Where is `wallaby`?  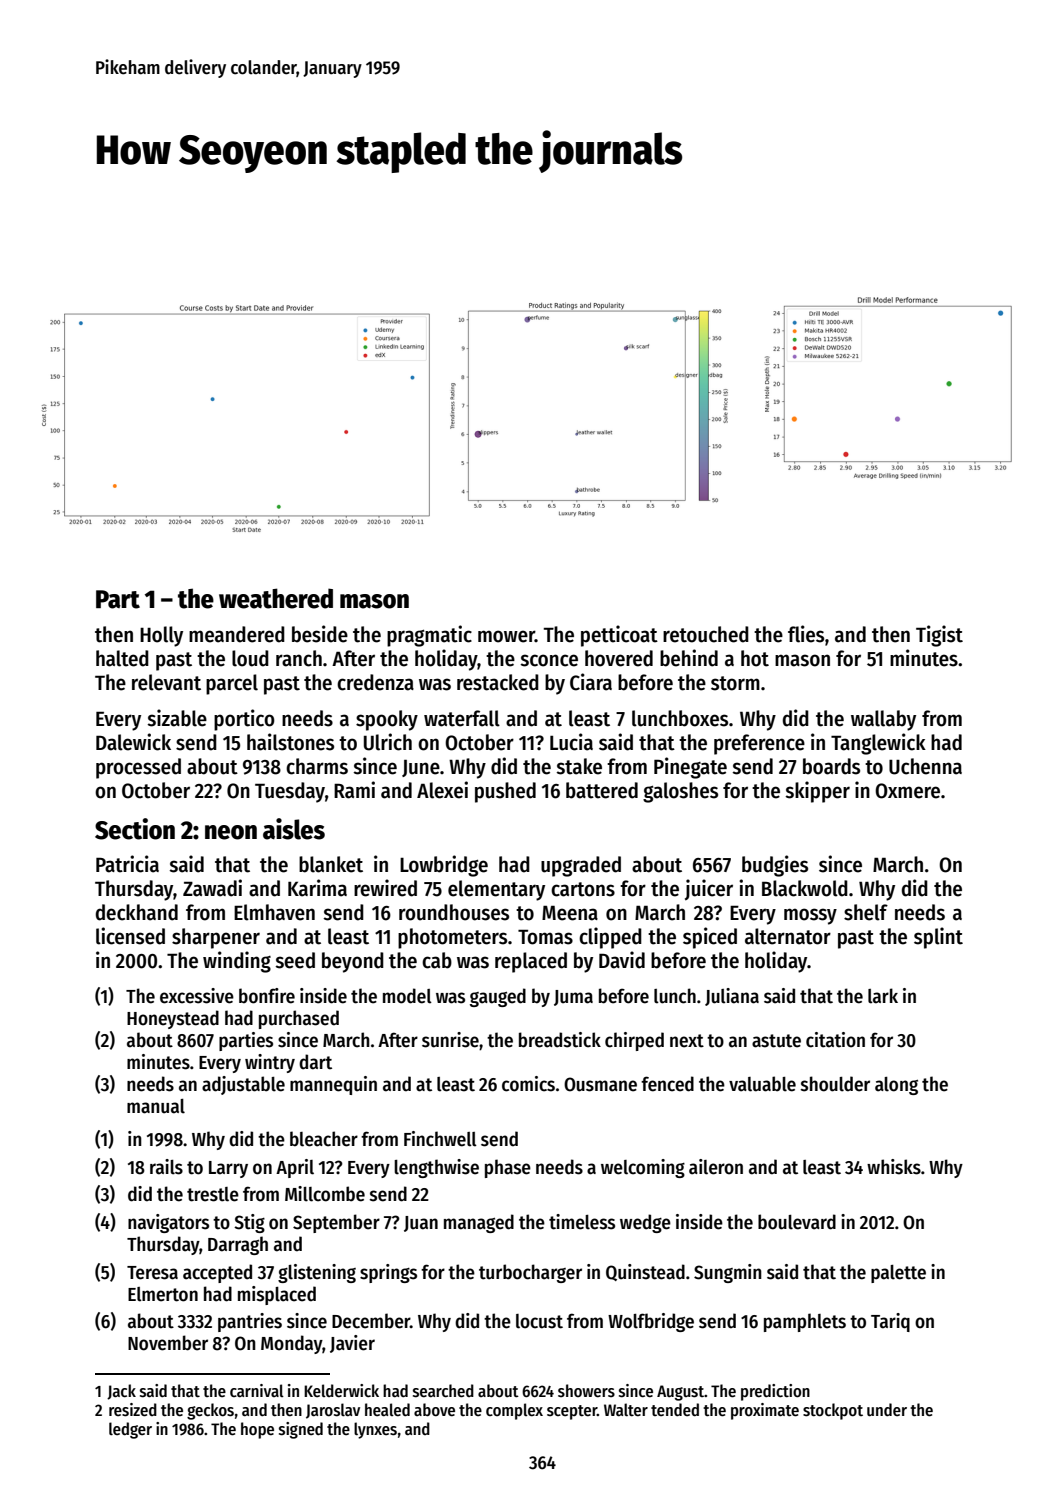 wallaby is located at coordinates (883, 720).
